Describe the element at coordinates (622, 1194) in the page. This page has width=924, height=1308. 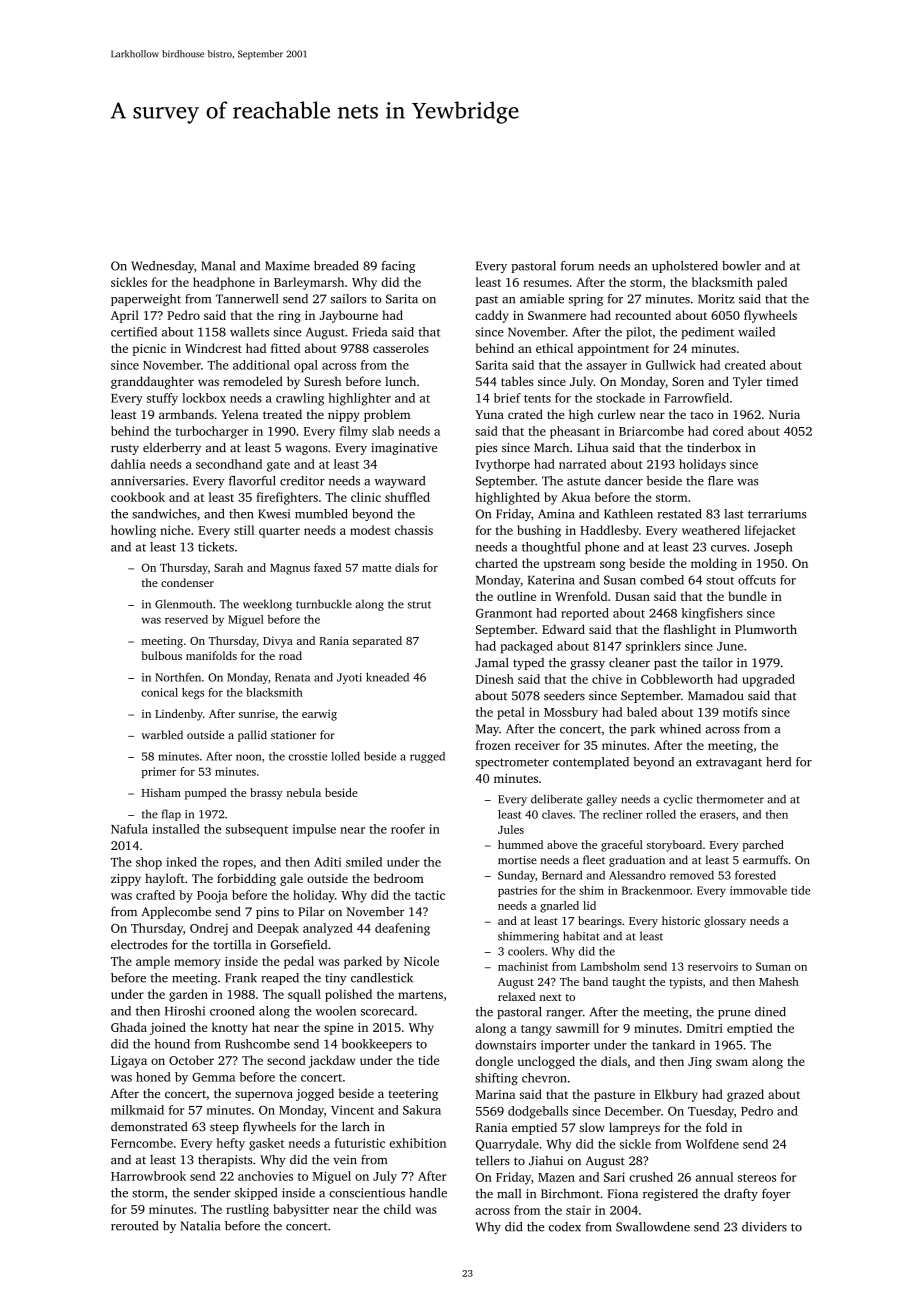
I see `Fiona` at that location.
